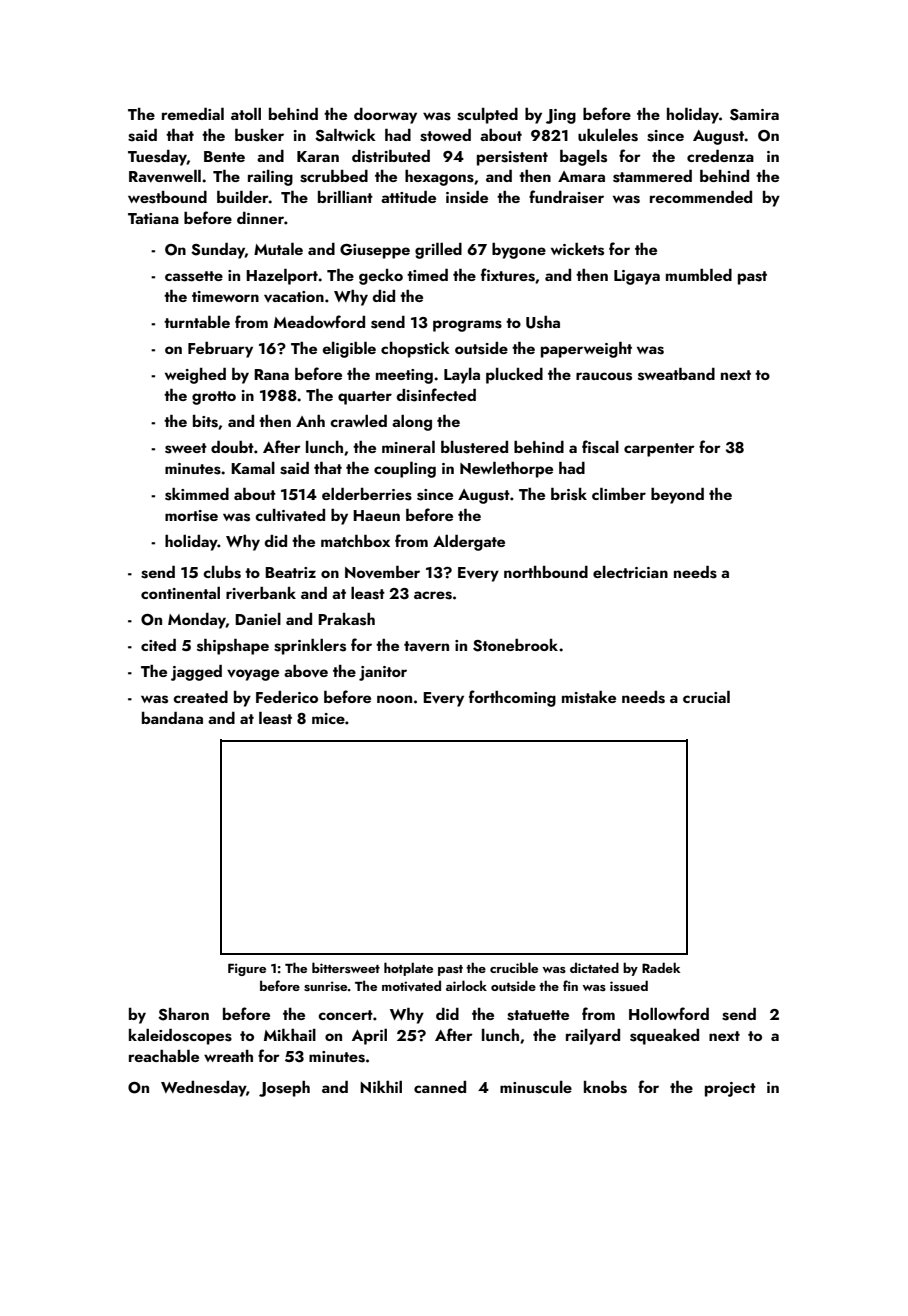 Image resolution: width=908 pixels, height=1316 pixels. Describe the element at coordinates (512, 698) in the screenshot. I see `forthcoming` at that location.
